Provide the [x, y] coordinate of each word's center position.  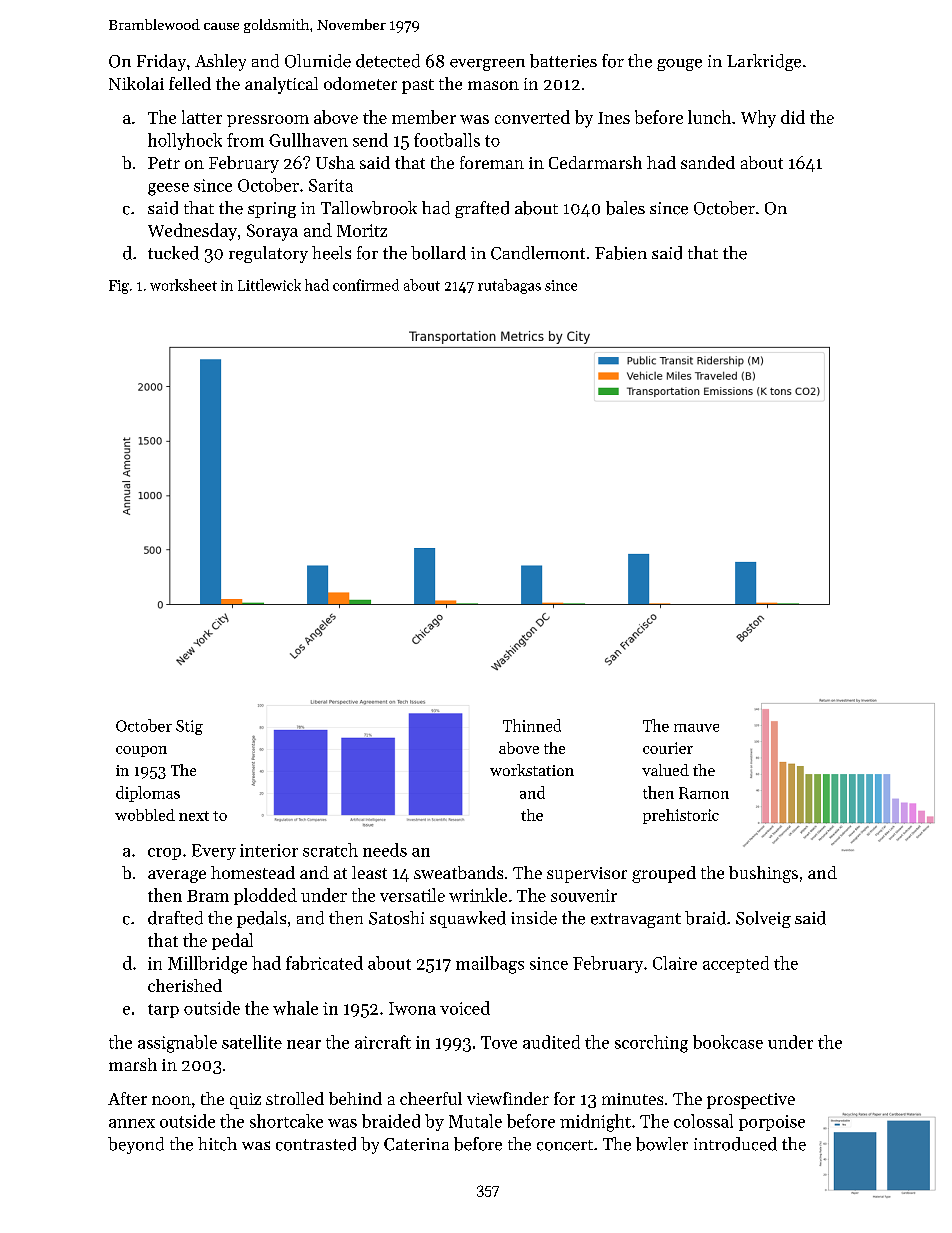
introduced [735, 1144]
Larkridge [764, 62]
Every [214, 852]
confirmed [366, 285]
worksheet [183, 285]
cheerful [431, 1098]
